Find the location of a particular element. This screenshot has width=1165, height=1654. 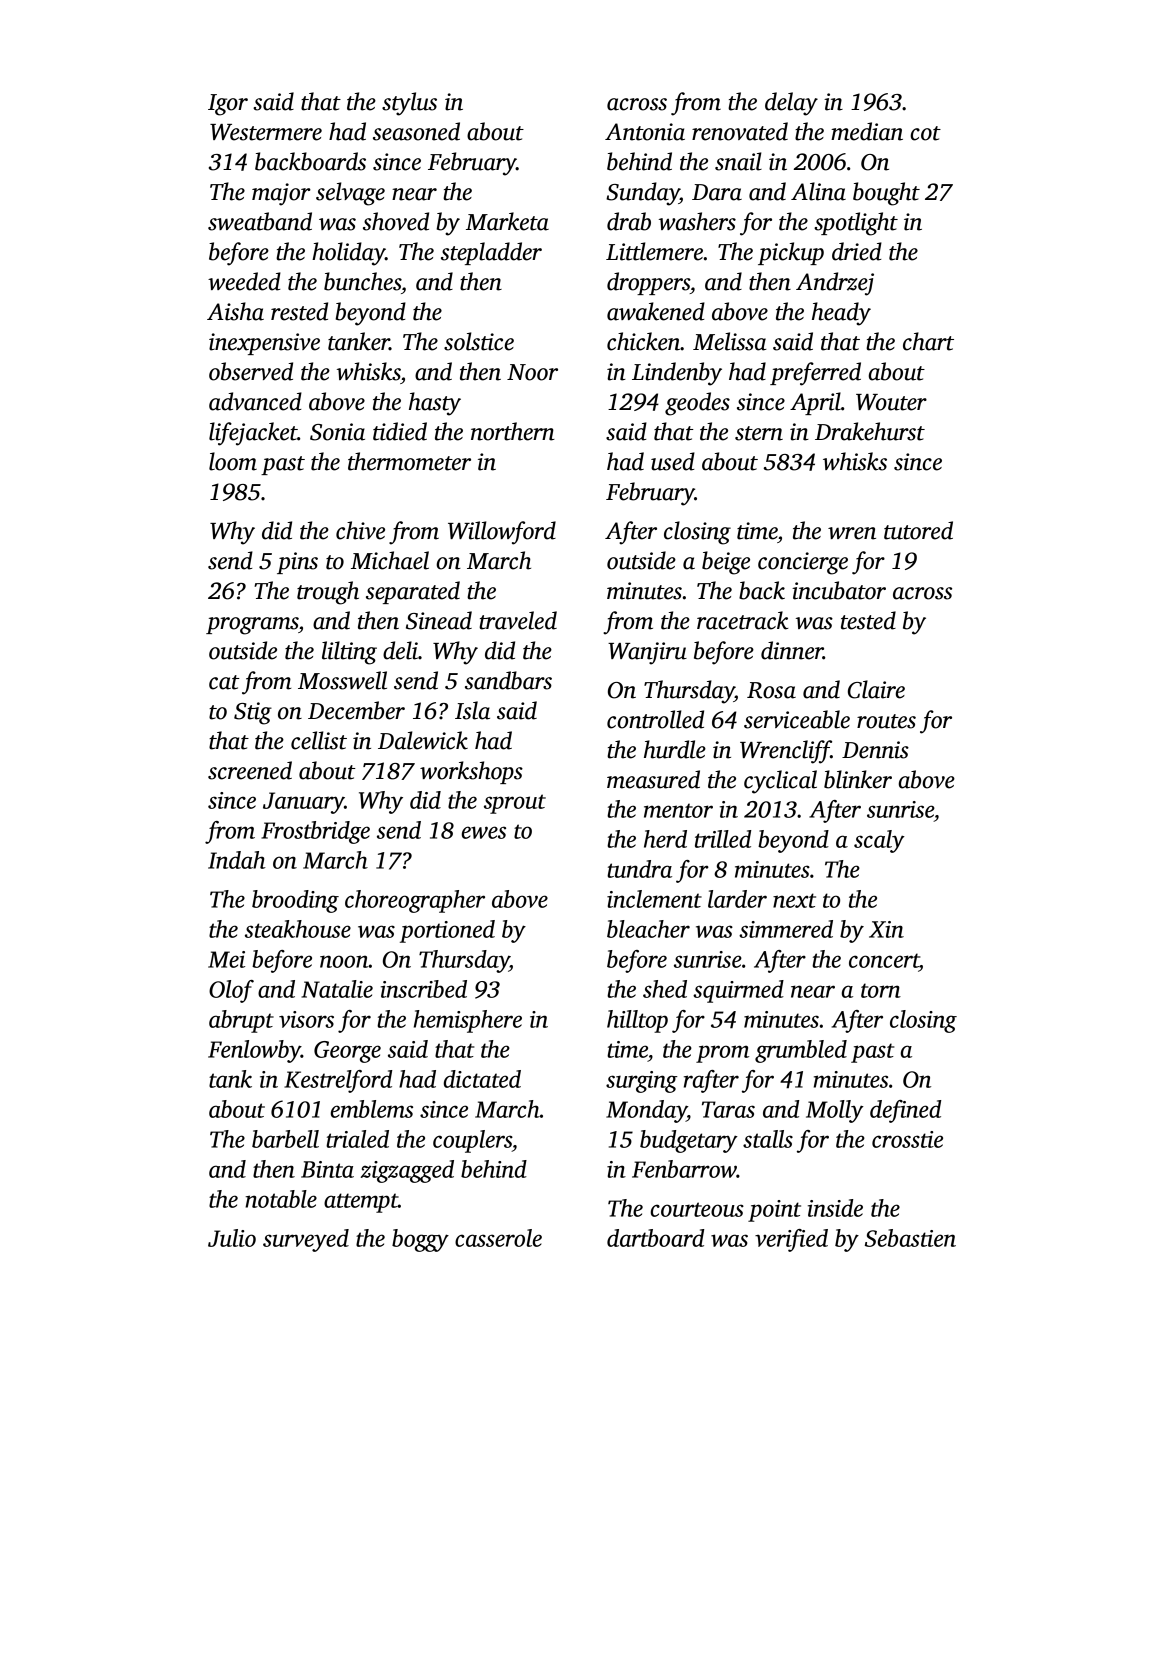

surveyed is located at coordinates (306, 1240).
